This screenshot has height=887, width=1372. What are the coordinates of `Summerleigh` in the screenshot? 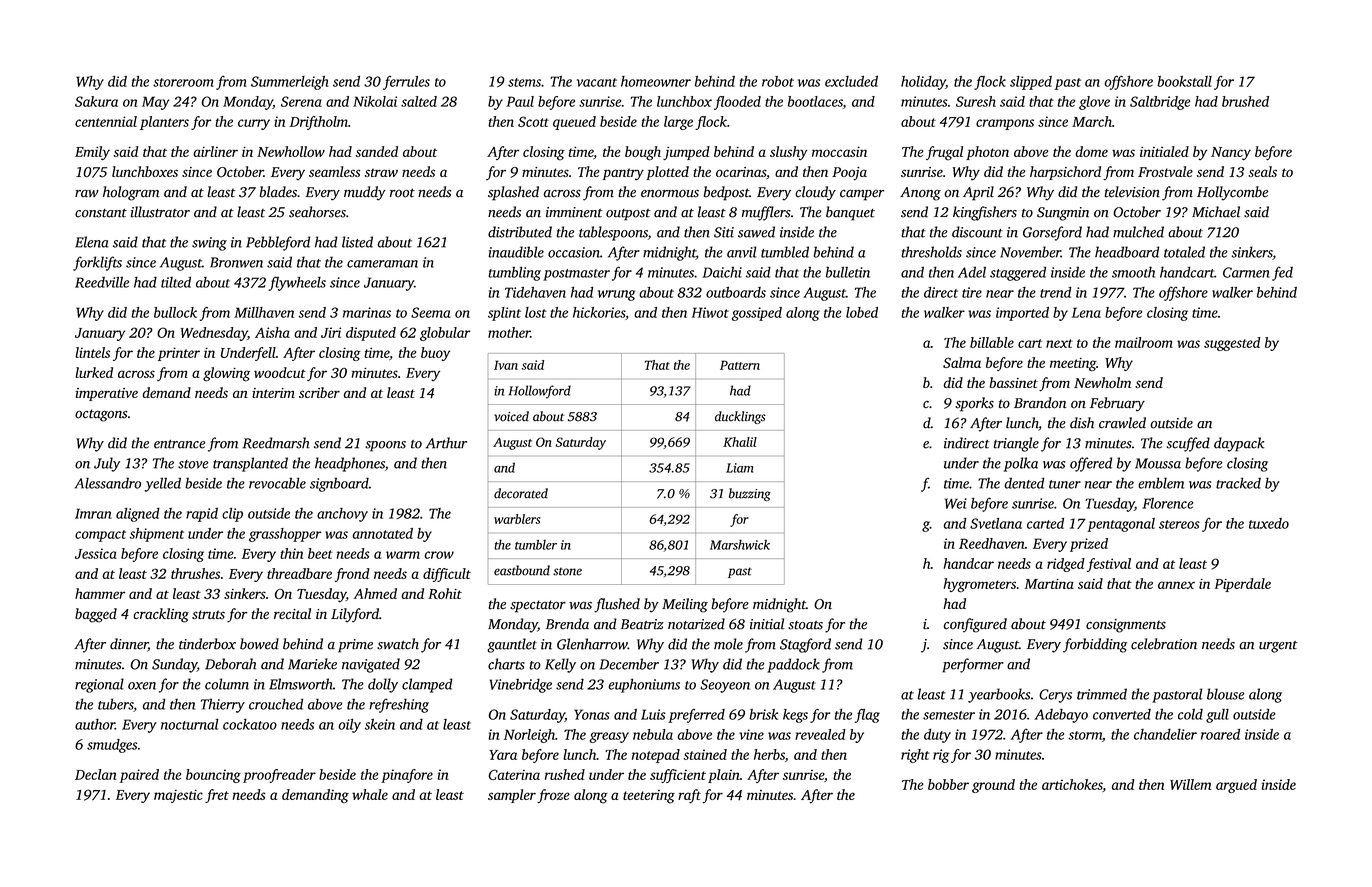 It's located at (290, 83).
